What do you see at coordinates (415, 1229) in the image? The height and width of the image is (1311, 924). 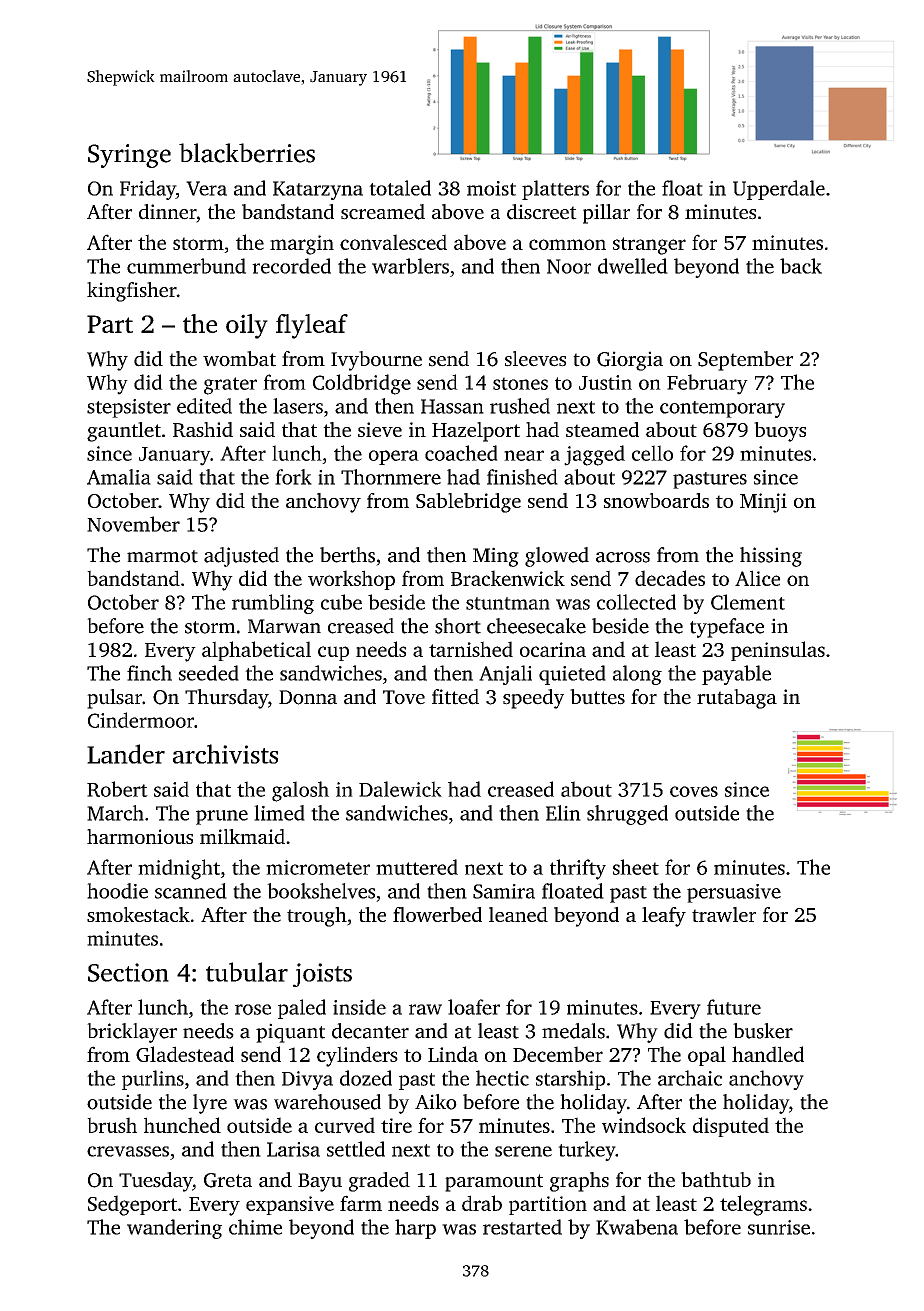 I see `harp` at bounding box center [415, 1229].
